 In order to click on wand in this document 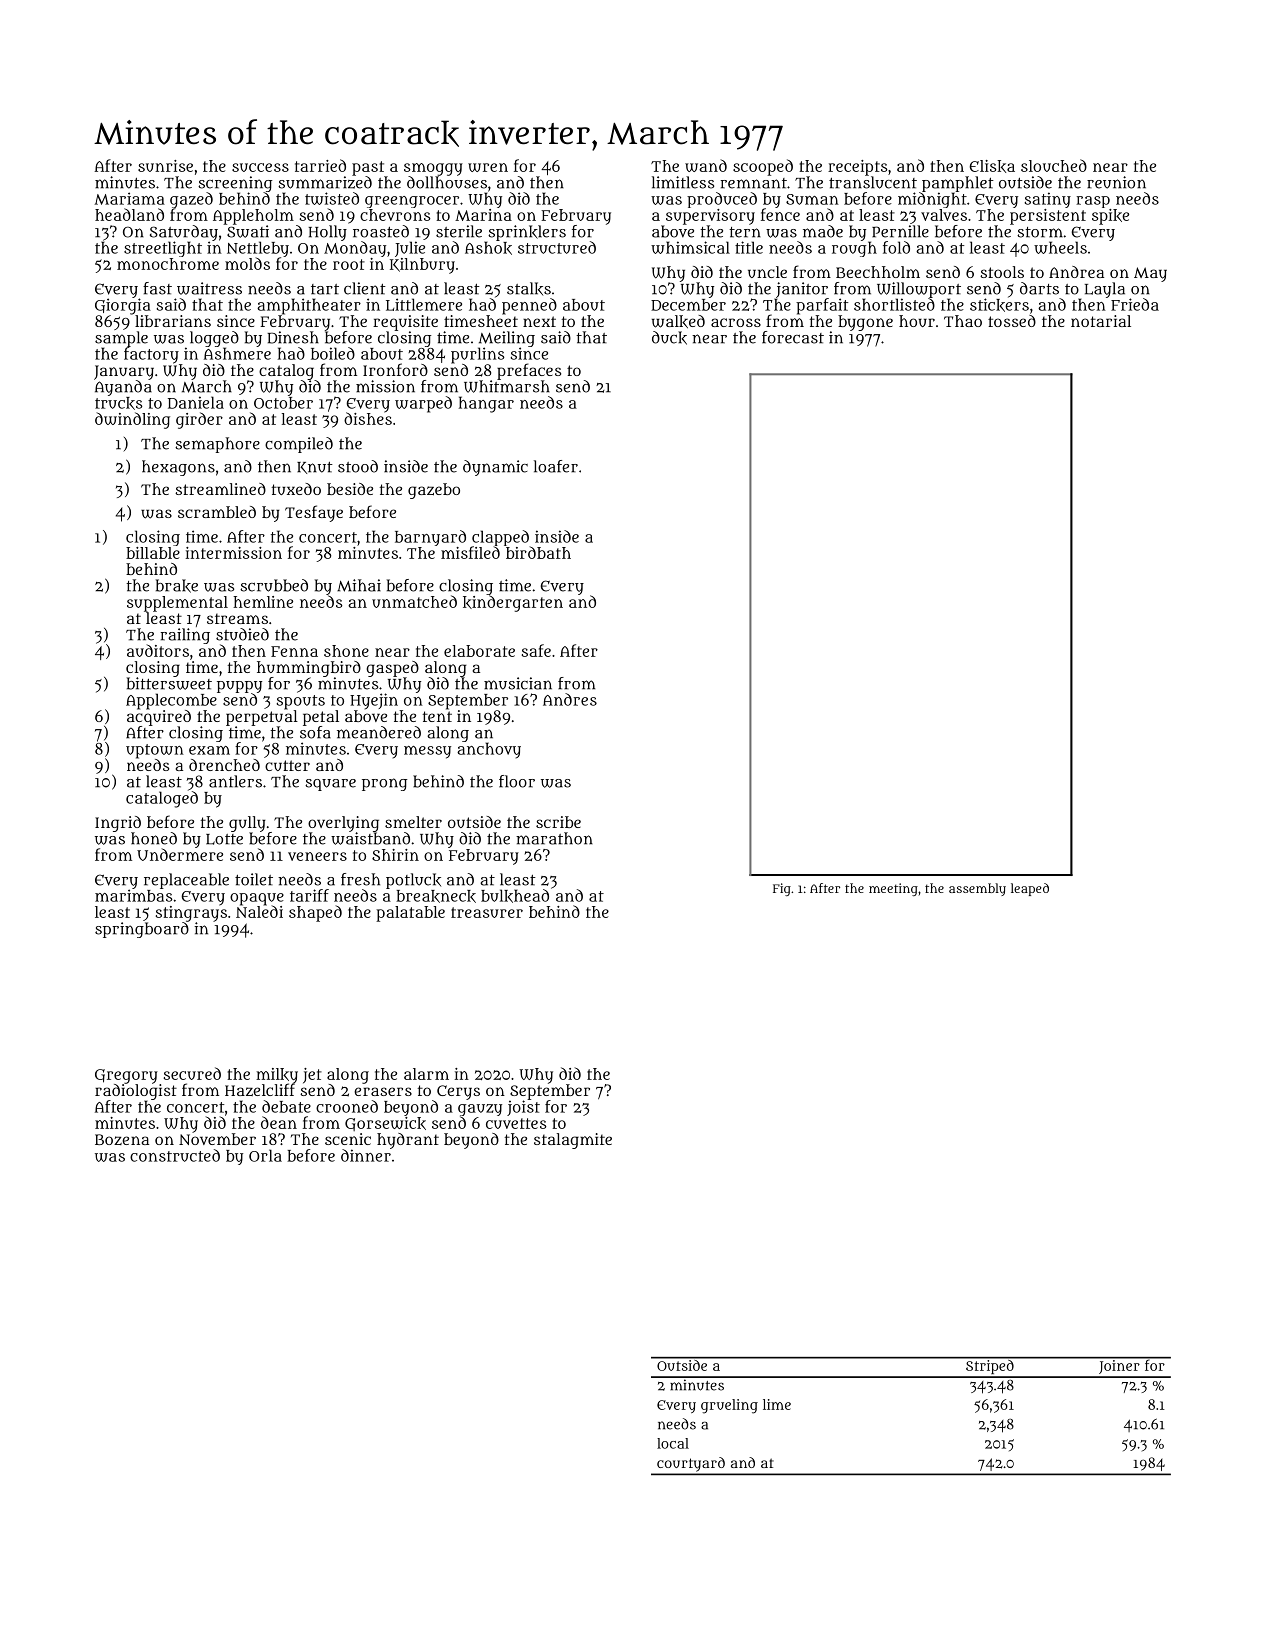, I will do `click(706, 165)`.
